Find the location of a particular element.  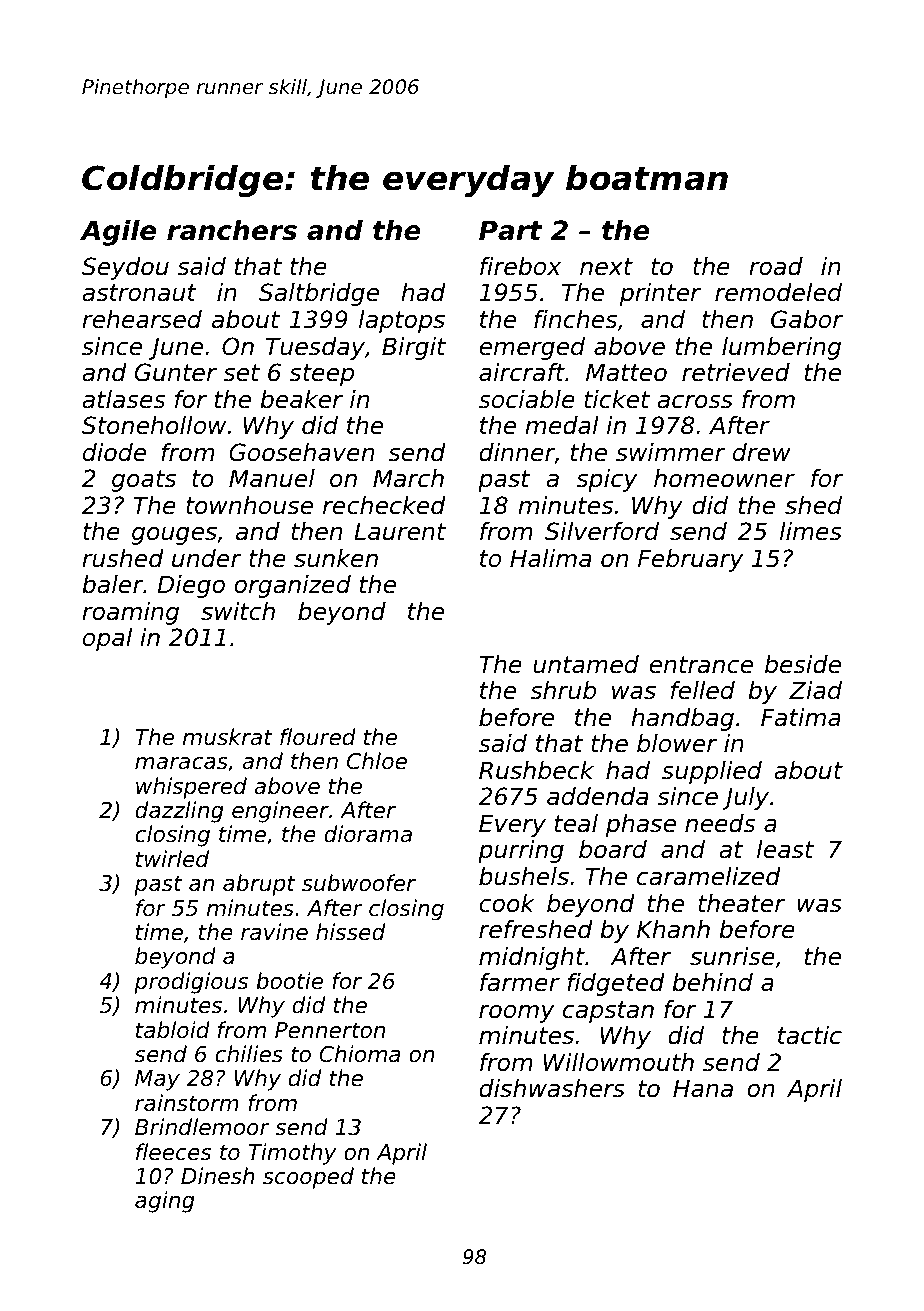

scooped is located at coordinates (308, 1178).
